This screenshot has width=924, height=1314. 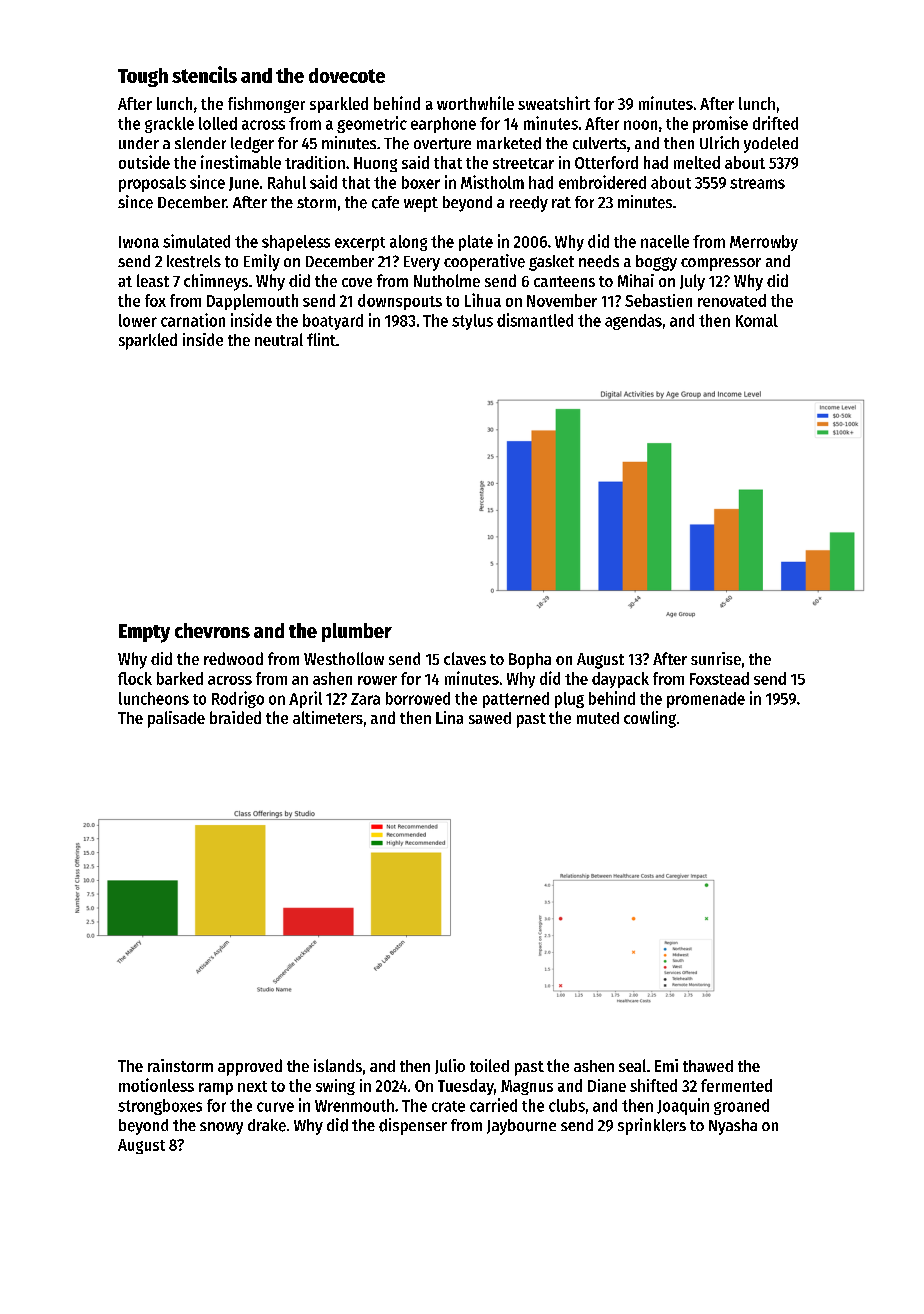 I want to click on muted, so click(x=598, y=718).
